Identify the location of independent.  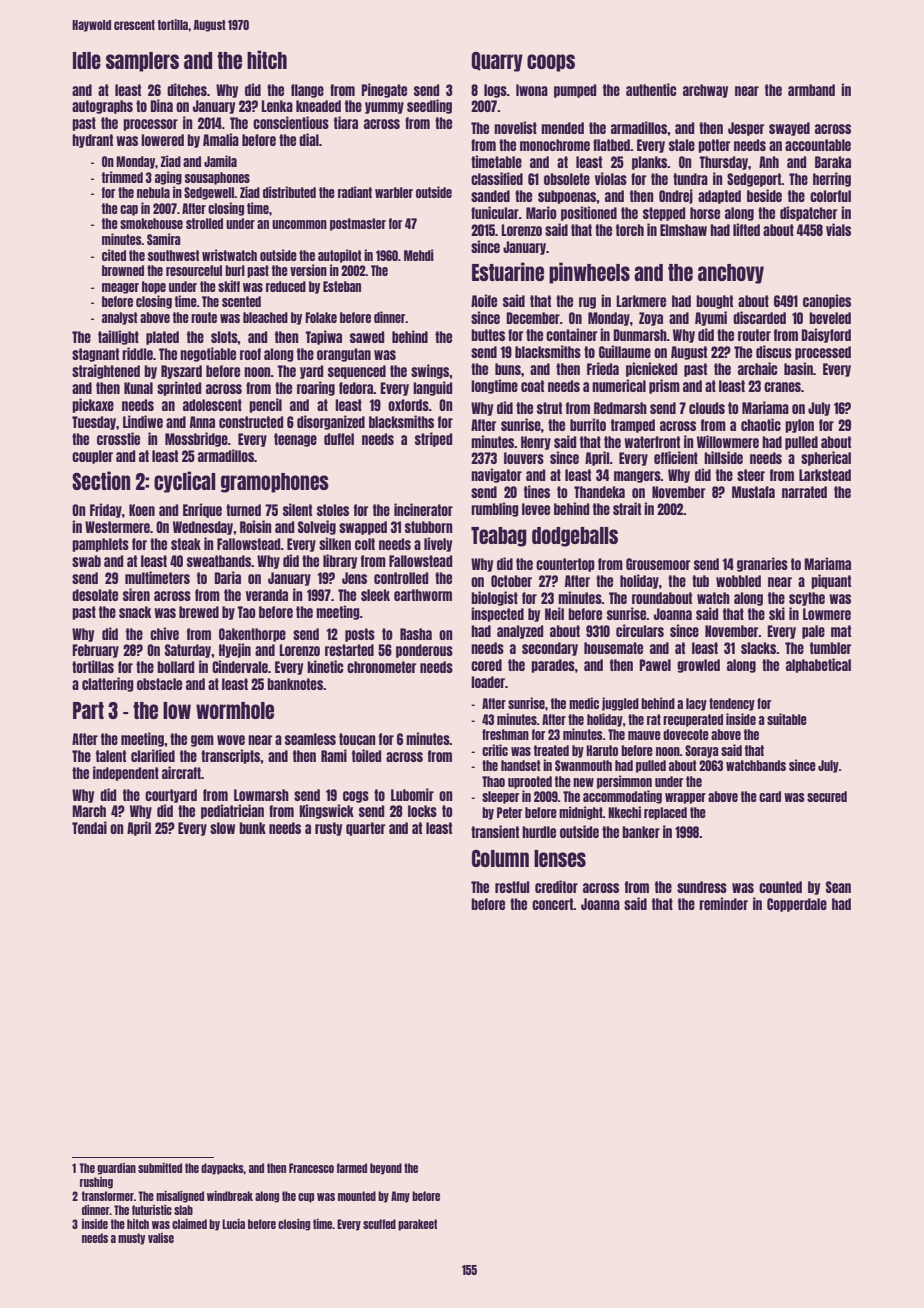
(126, 773).
